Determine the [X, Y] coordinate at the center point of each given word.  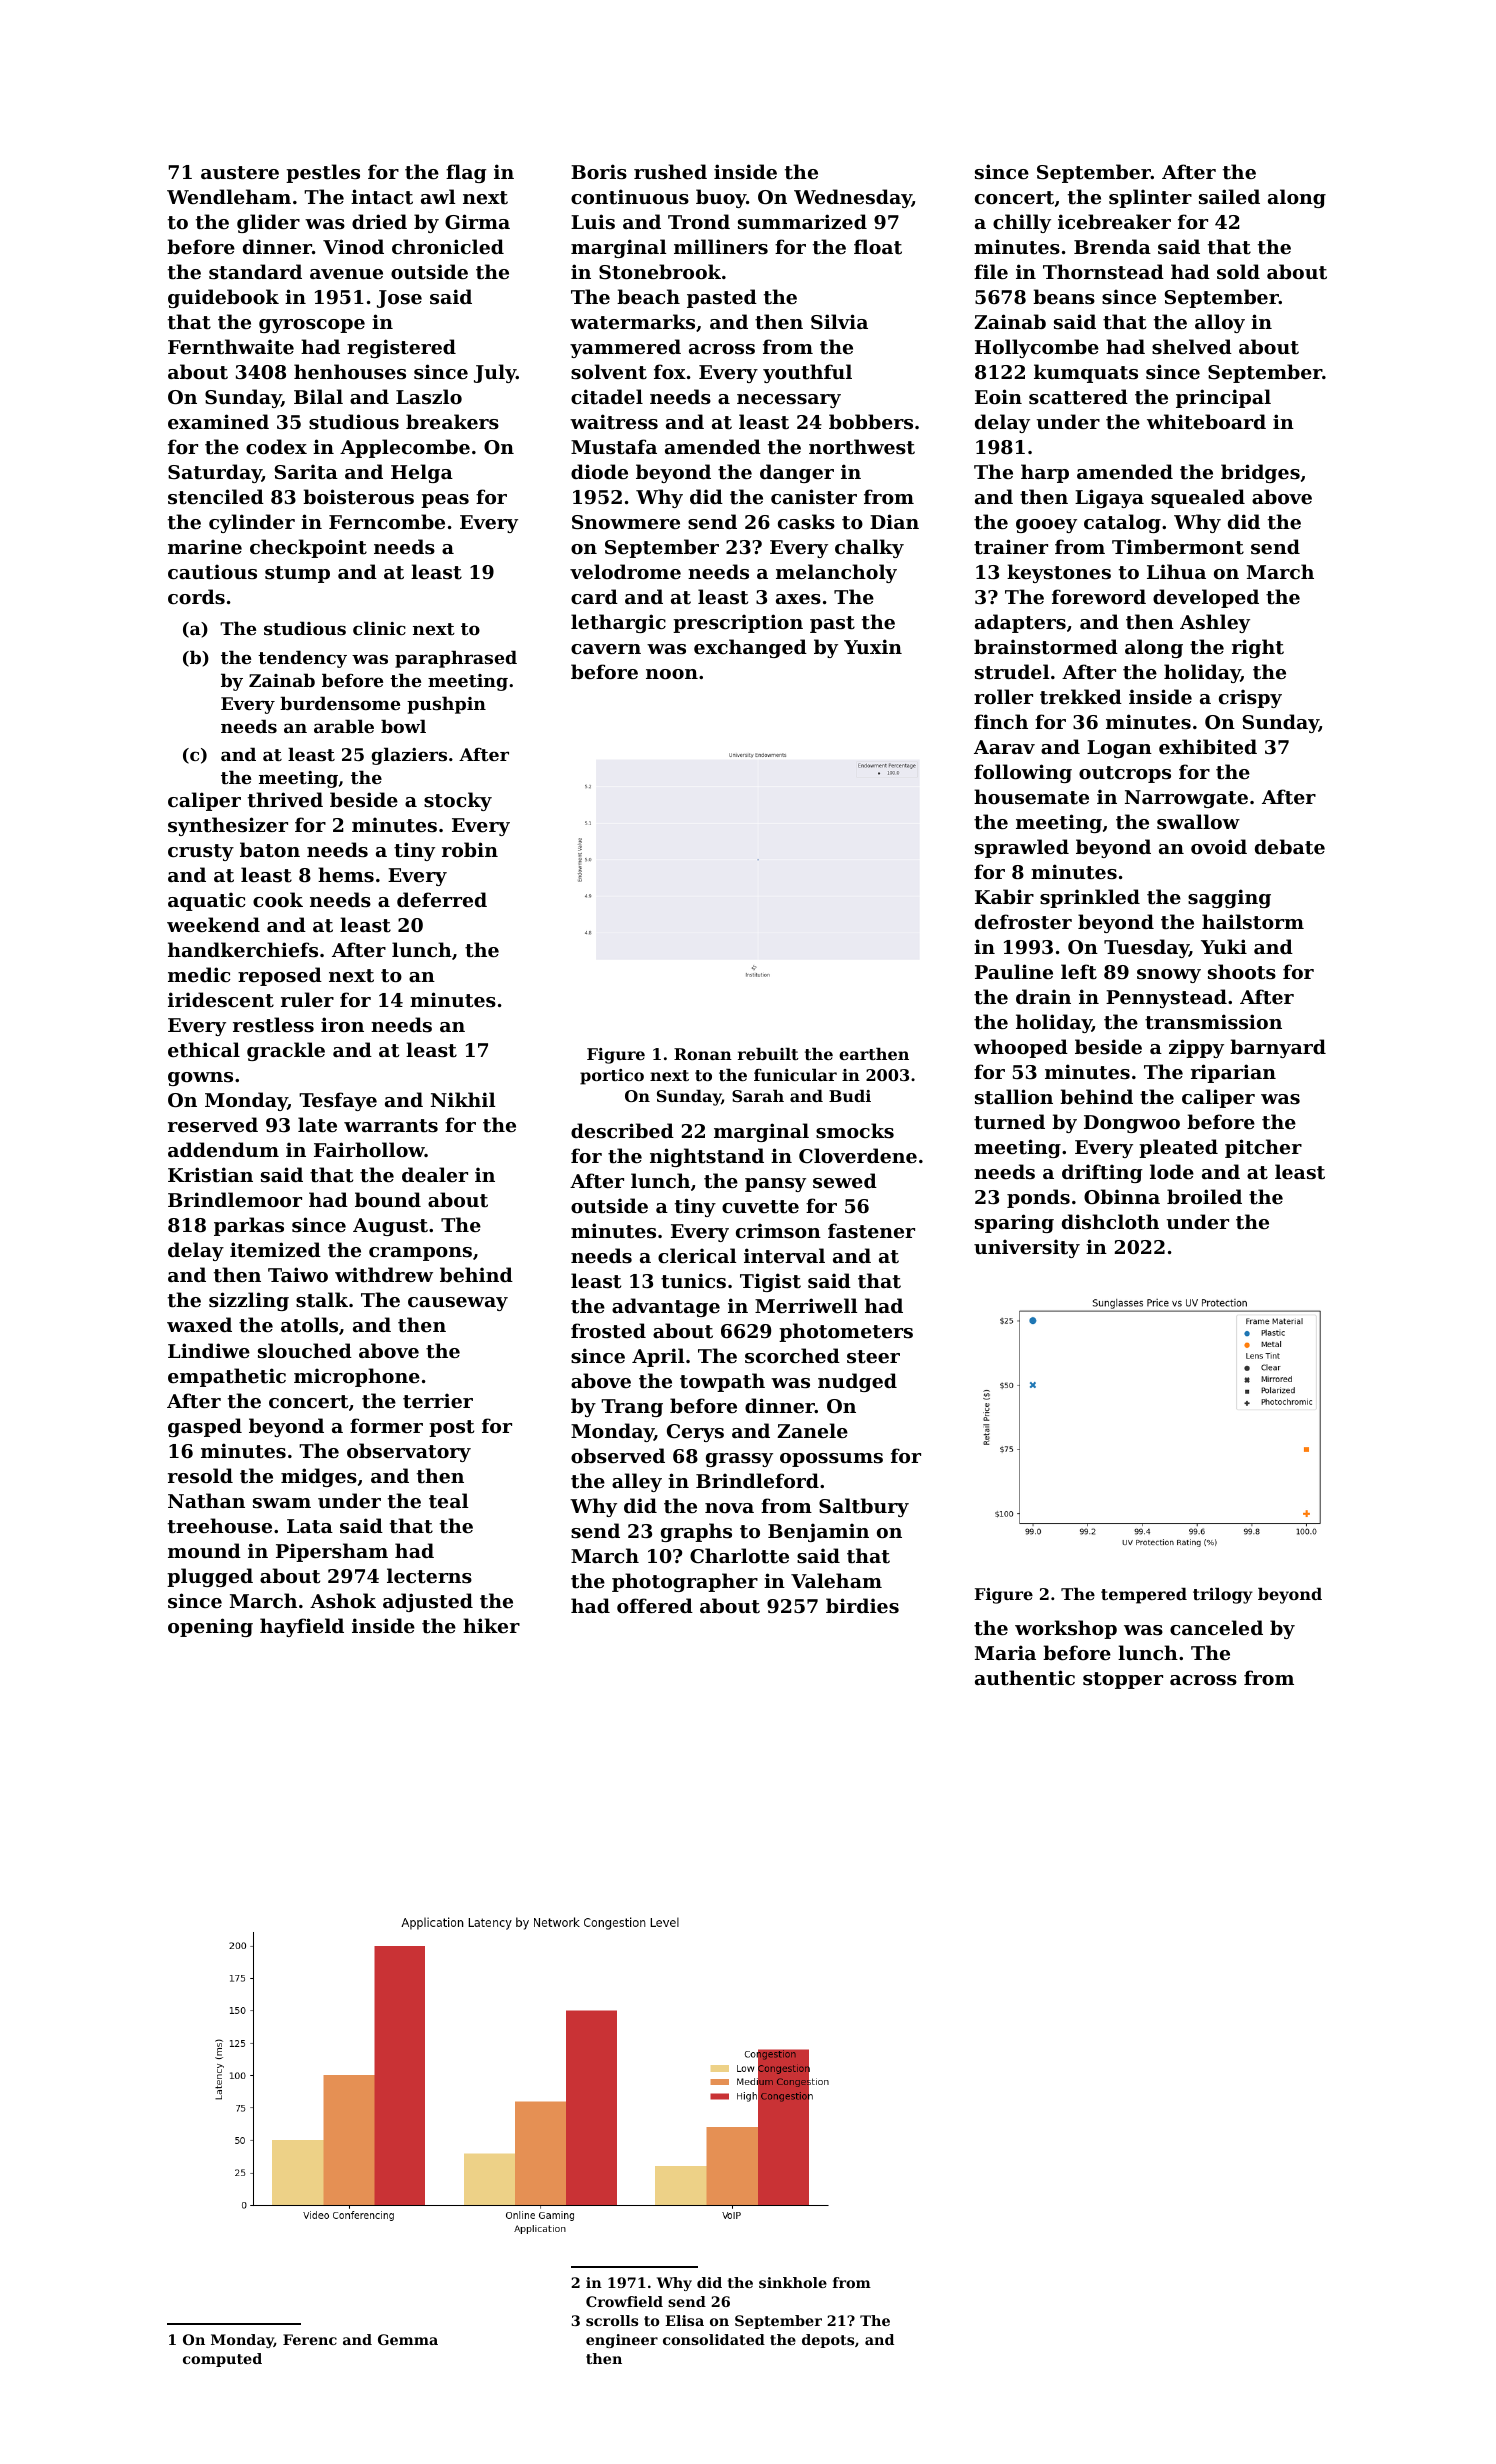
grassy [739, 1460]
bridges [1260, 473]
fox [670, 371]
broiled [1204, 1196]
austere [240, 173]
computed [222, 2360]
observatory [409, 1452]
